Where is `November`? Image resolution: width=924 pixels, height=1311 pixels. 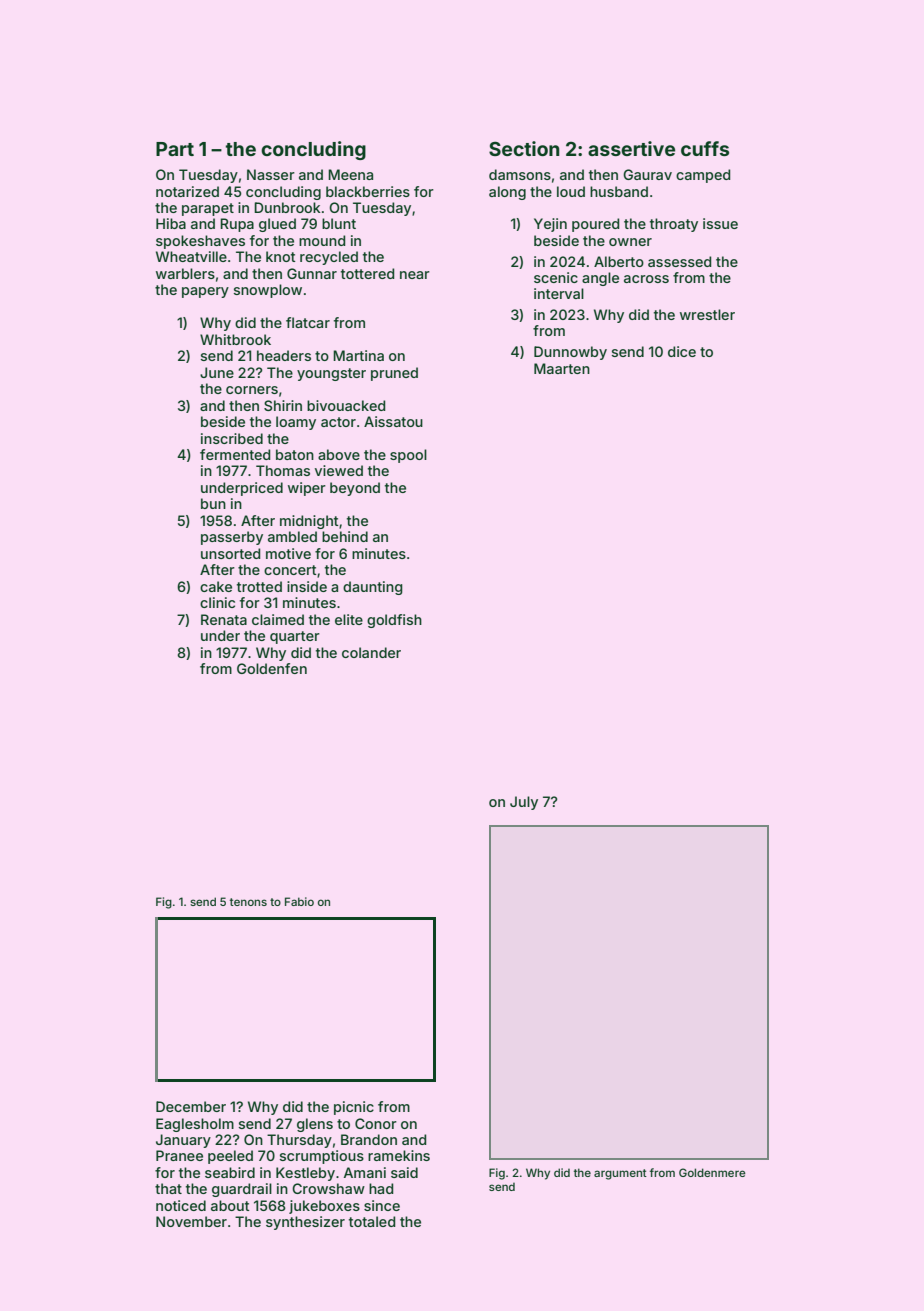
November is located at coordinates (191, 1221).
